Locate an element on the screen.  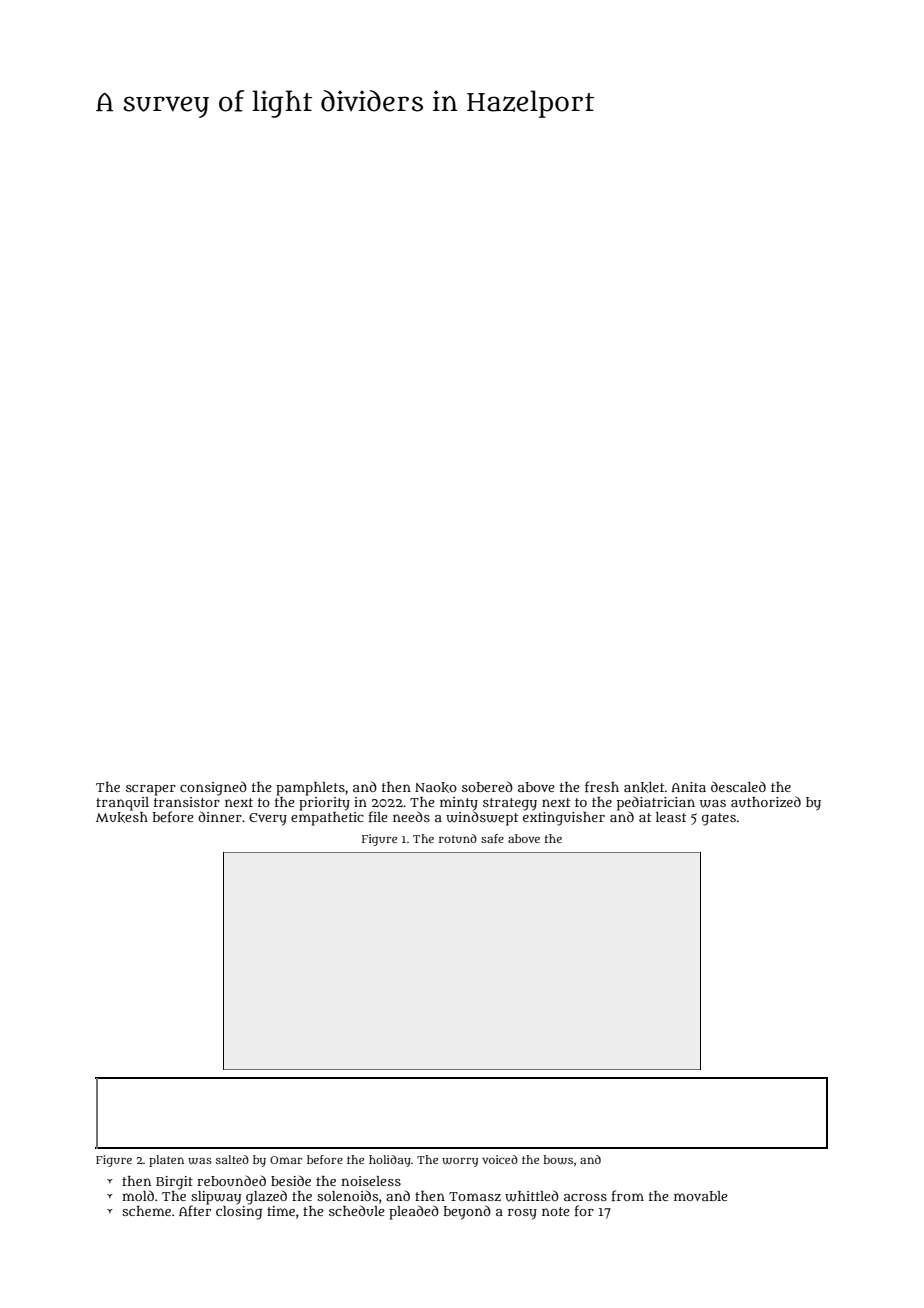
consigned is located at coordinates (213, 788).
